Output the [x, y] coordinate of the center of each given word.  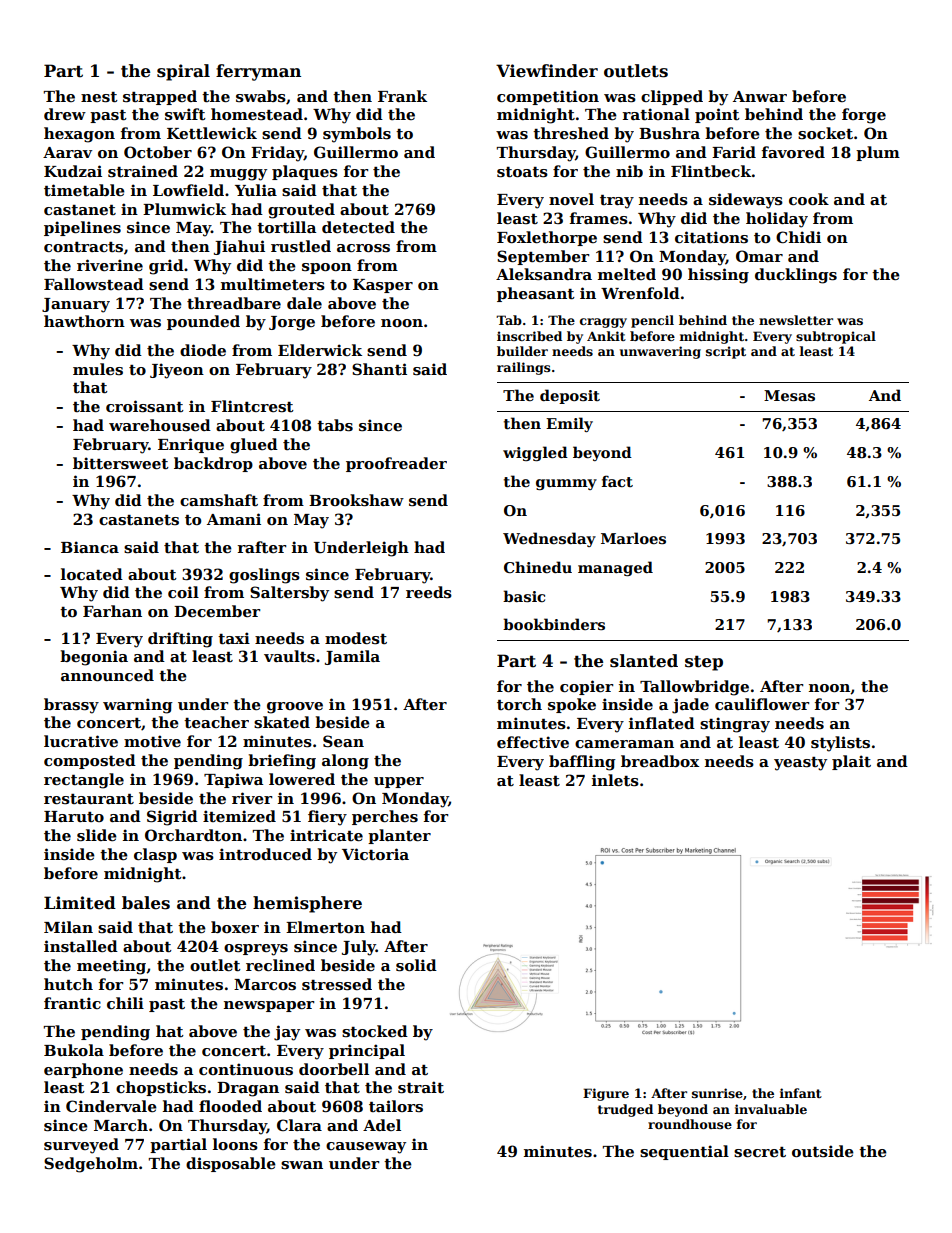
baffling [582, 763]
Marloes [633, 538]
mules [98, 369]
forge [864, 116]
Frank [402, 96]
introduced [265, 854]
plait [851, 762]
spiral [183, 72]
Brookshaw [356, 500]
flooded [230, 1106]
